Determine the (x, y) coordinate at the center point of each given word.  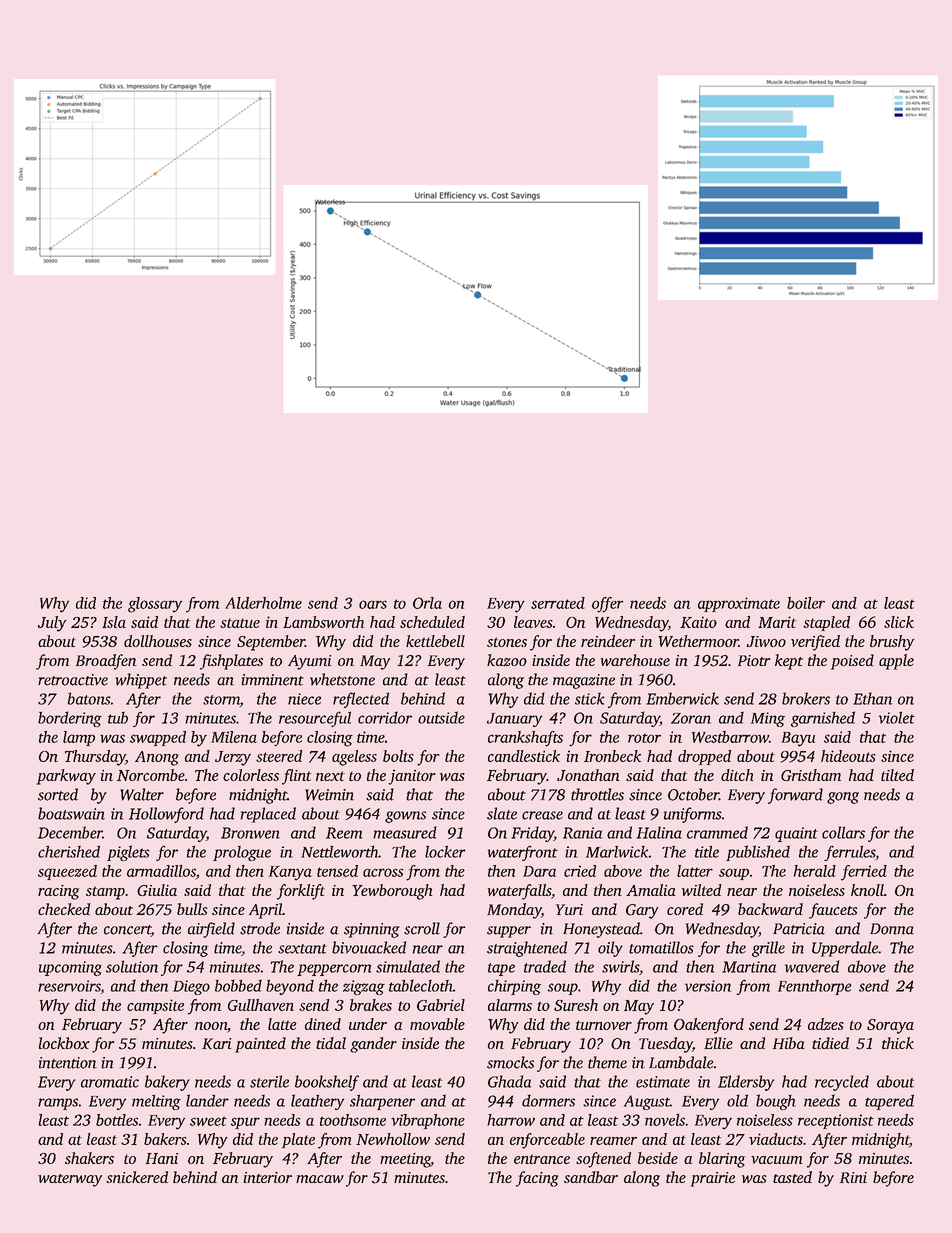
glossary (155, 605)
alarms (510, 1005)
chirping (514, 987)
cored (685, 909)
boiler (806, 603)
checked (64, 909)
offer (607, 605)
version (708, 986)
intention (68, 1063)
